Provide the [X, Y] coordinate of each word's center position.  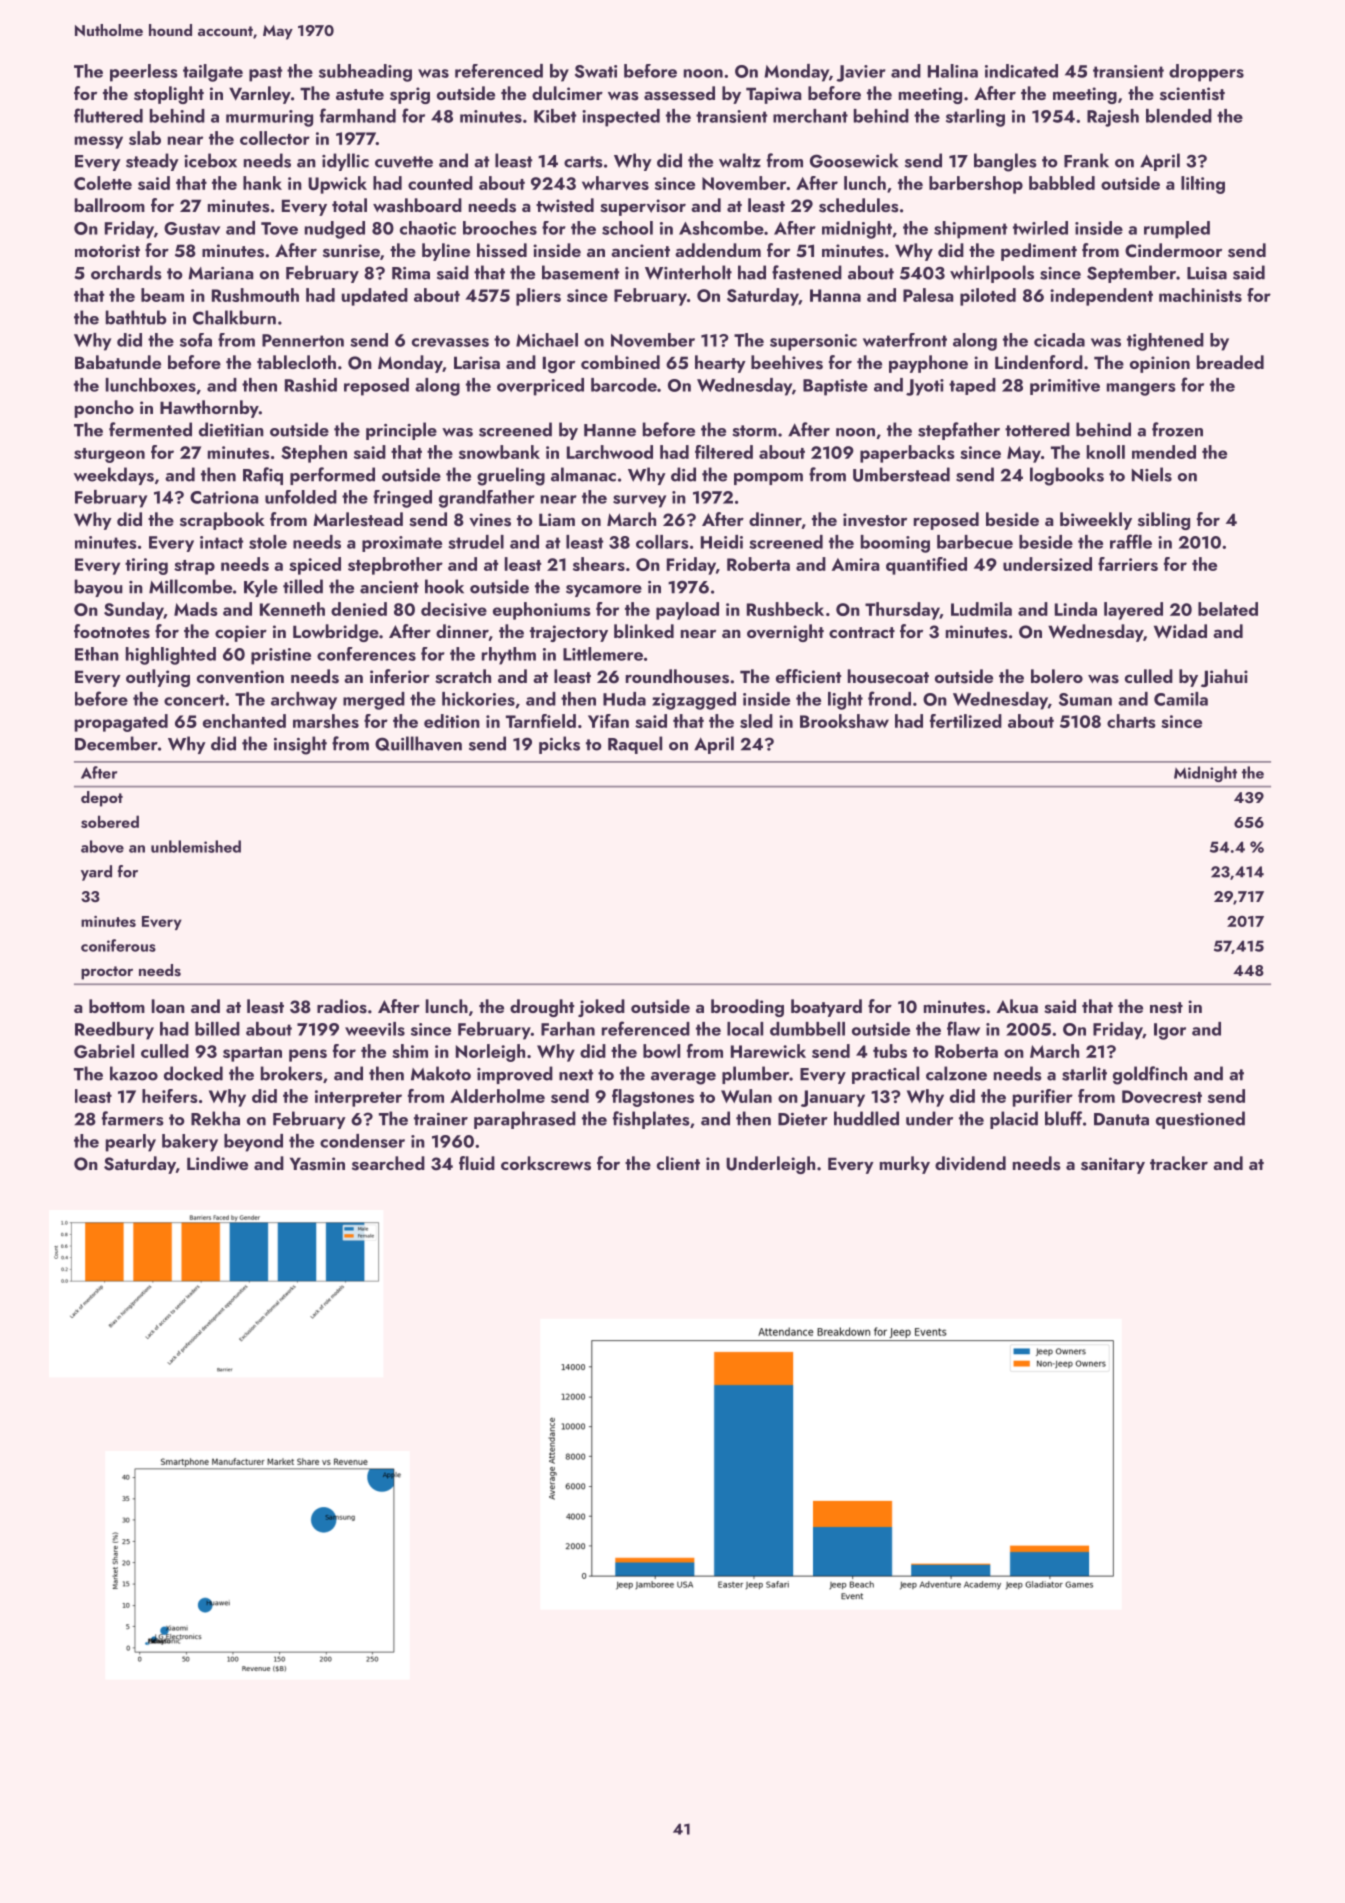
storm [754, 431]
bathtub [136, 317]
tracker [1179, 1163]
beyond [253, 1143]
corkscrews [546, 1163]
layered [1133, 611]
